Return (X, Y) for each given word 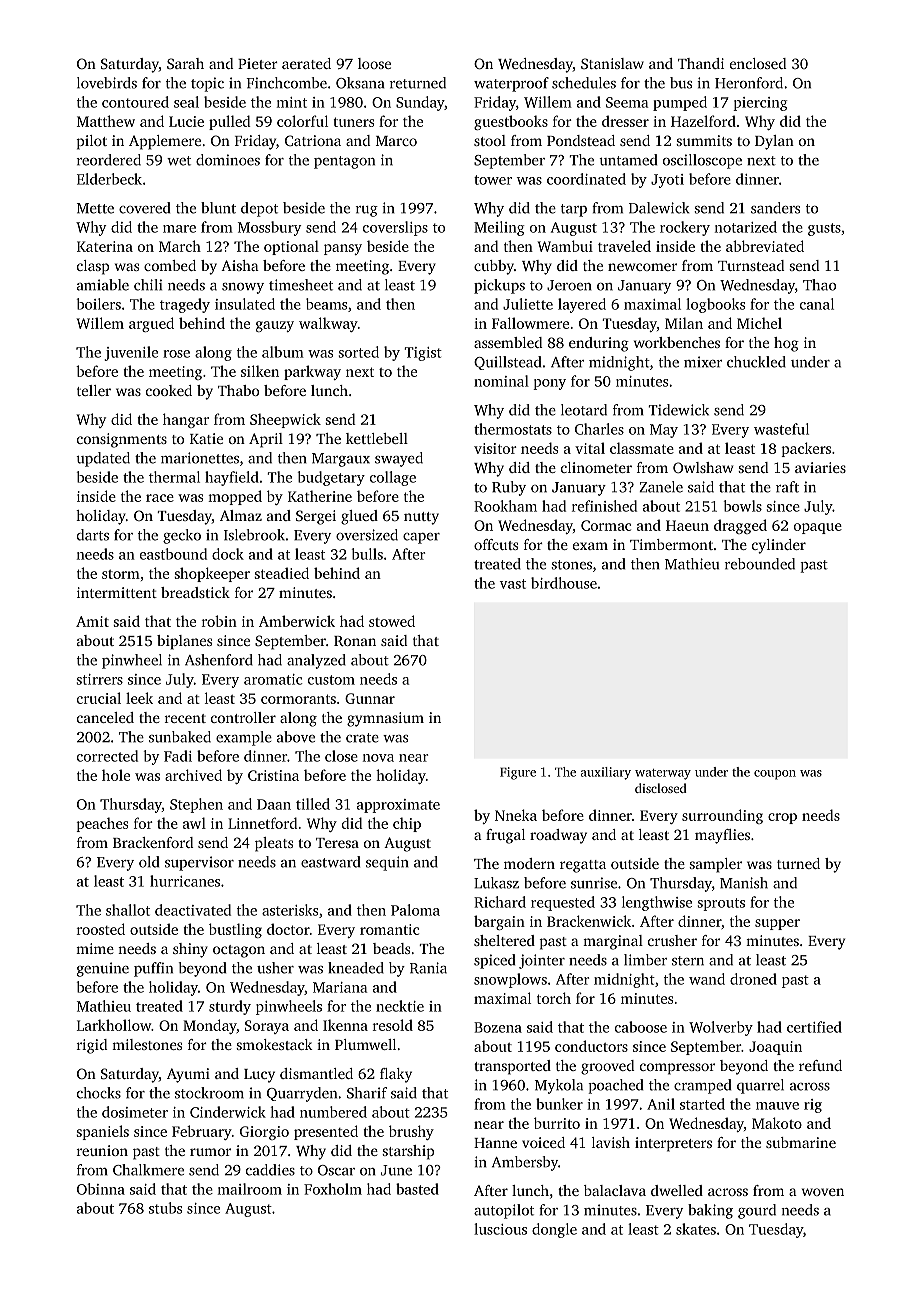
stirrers (100, 679)
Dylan (774, 142)
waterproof (511, 84)
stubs (165, 1208)
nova (378, 758)
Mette (95, 208)
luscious (500, 1229)
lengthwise (657, 903)
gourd (757, 1211)
